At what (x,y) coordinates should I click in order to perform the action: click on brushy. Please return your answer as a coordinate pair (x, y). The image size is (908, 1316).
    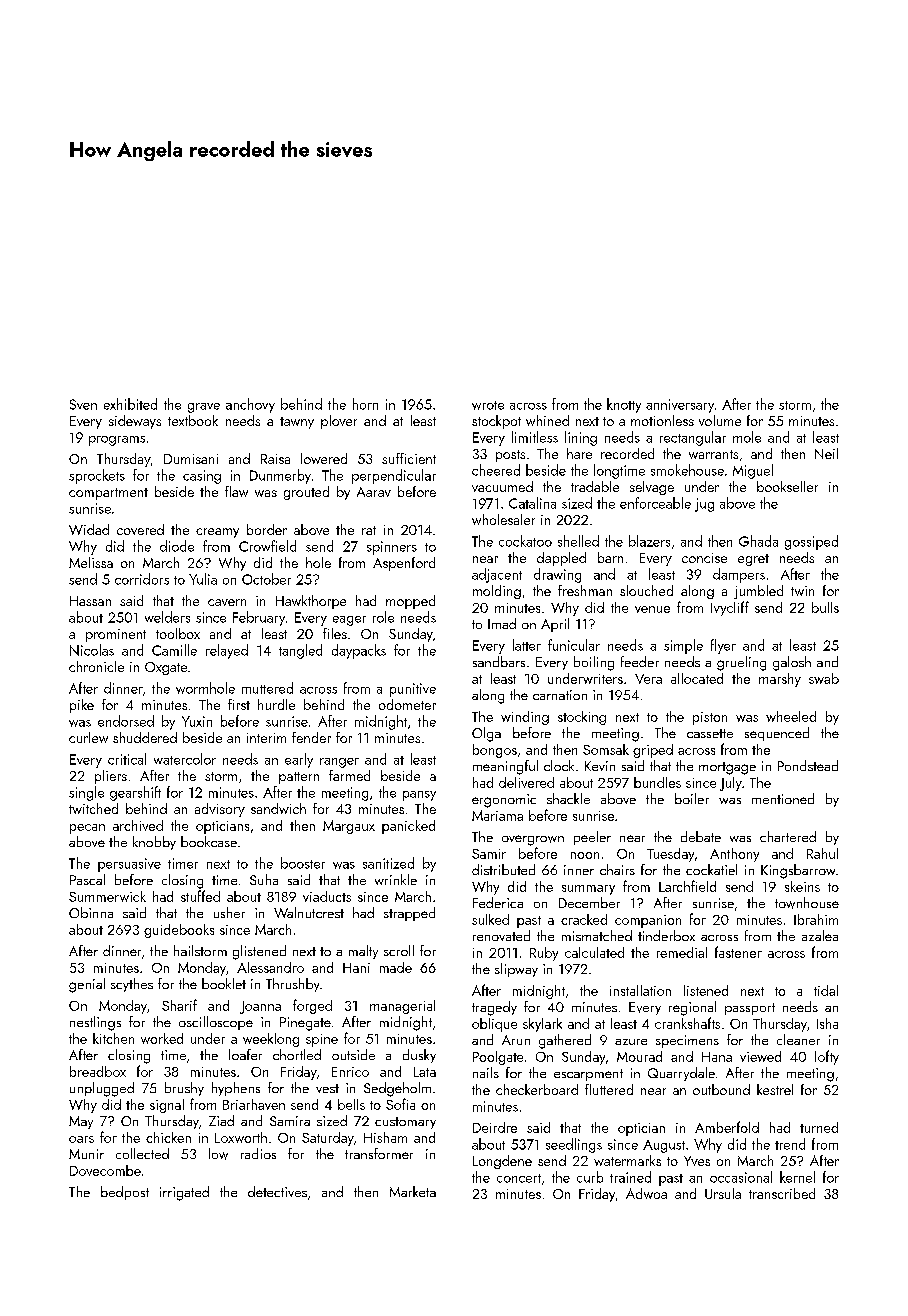
    Looking at the image, I should click on (184, 1089).
